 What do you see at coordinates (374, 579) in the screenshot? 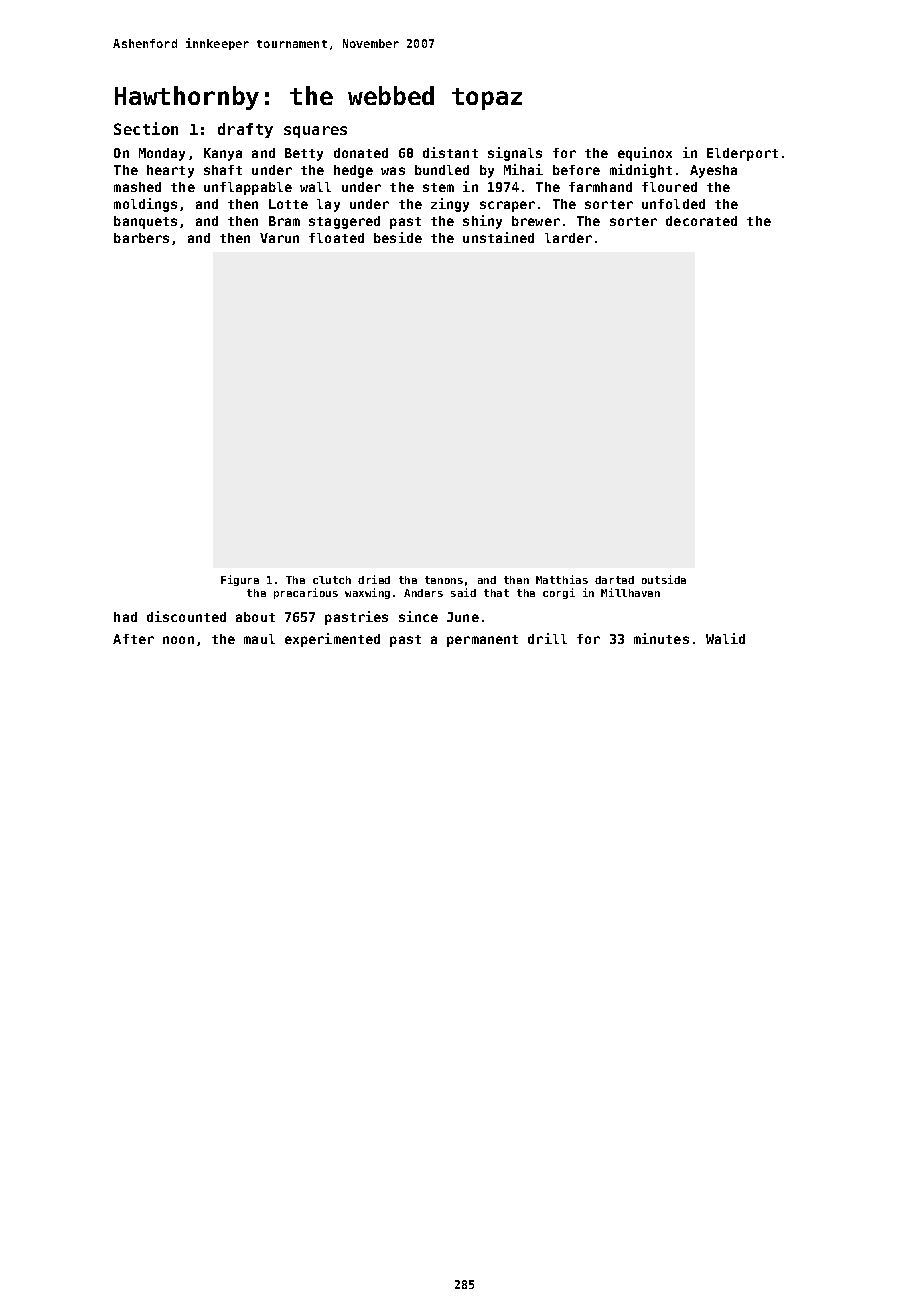
I see `dried` at bounding box center [374, 579].
